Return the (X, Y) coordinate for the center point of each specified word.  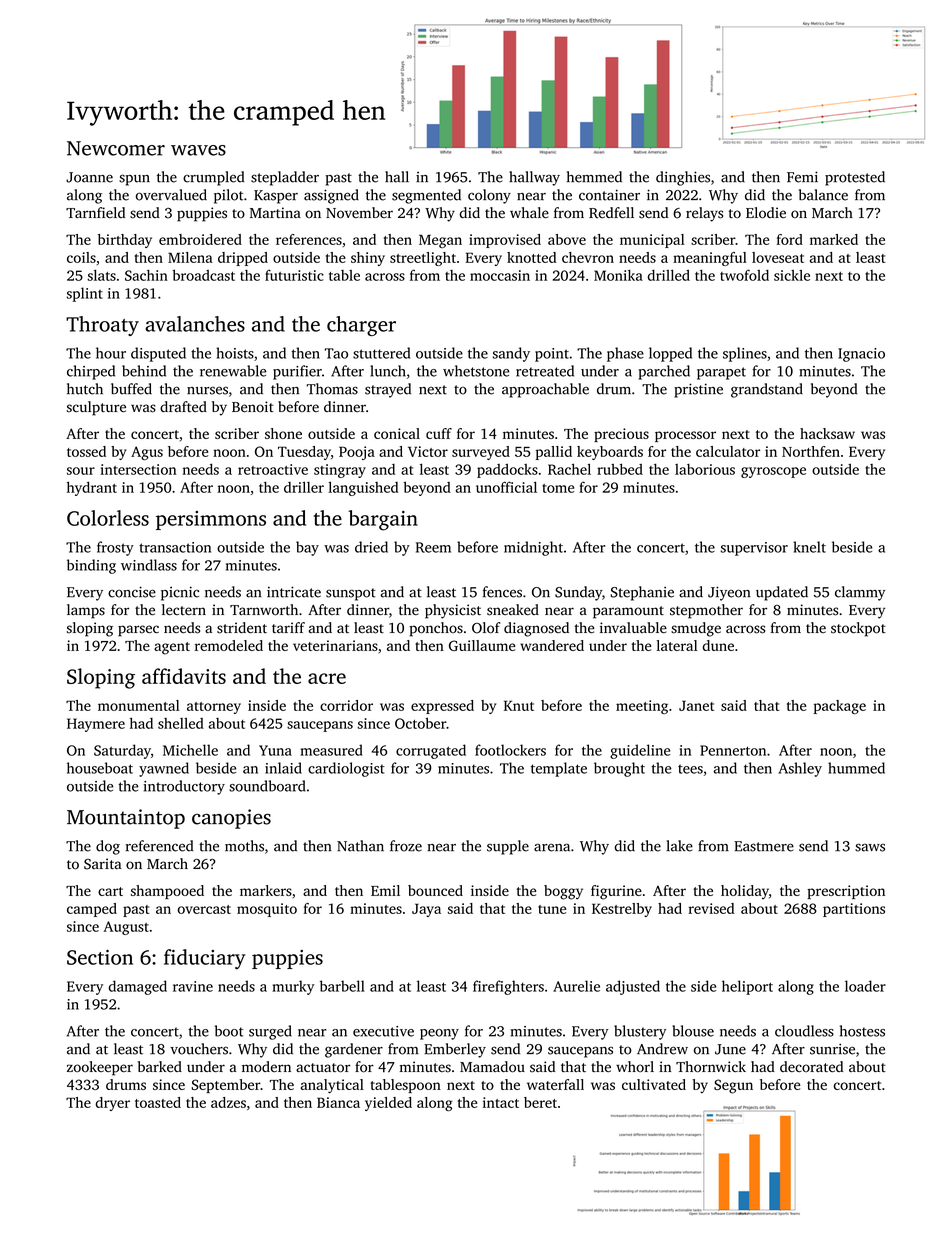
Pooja (357, 453)
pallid (554, 453)
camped (92, 910)
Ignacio (861, 355)
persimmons (211, 520)
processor (685, 436)
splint (85, 294)
